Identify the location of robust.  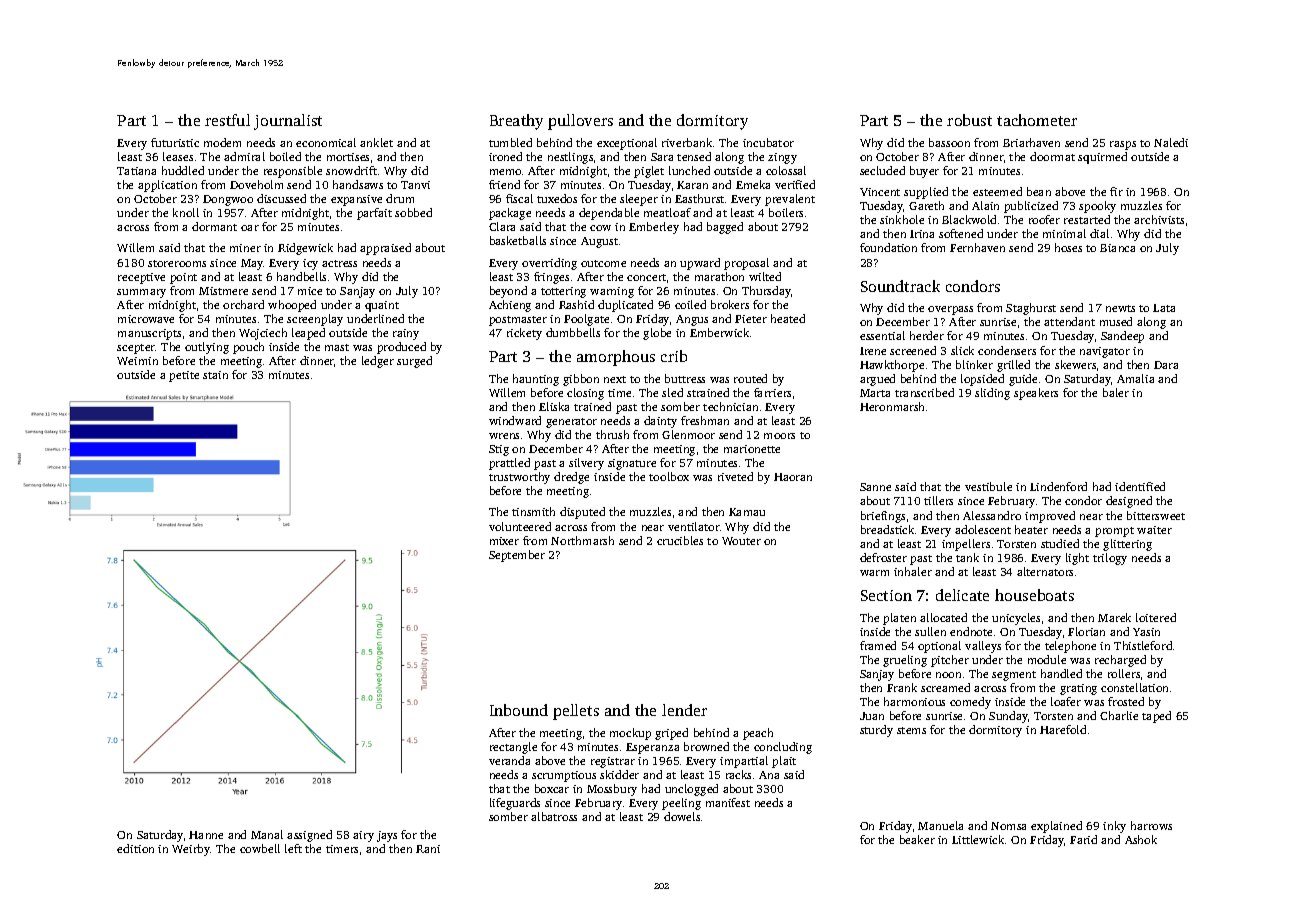
(969, 120).
